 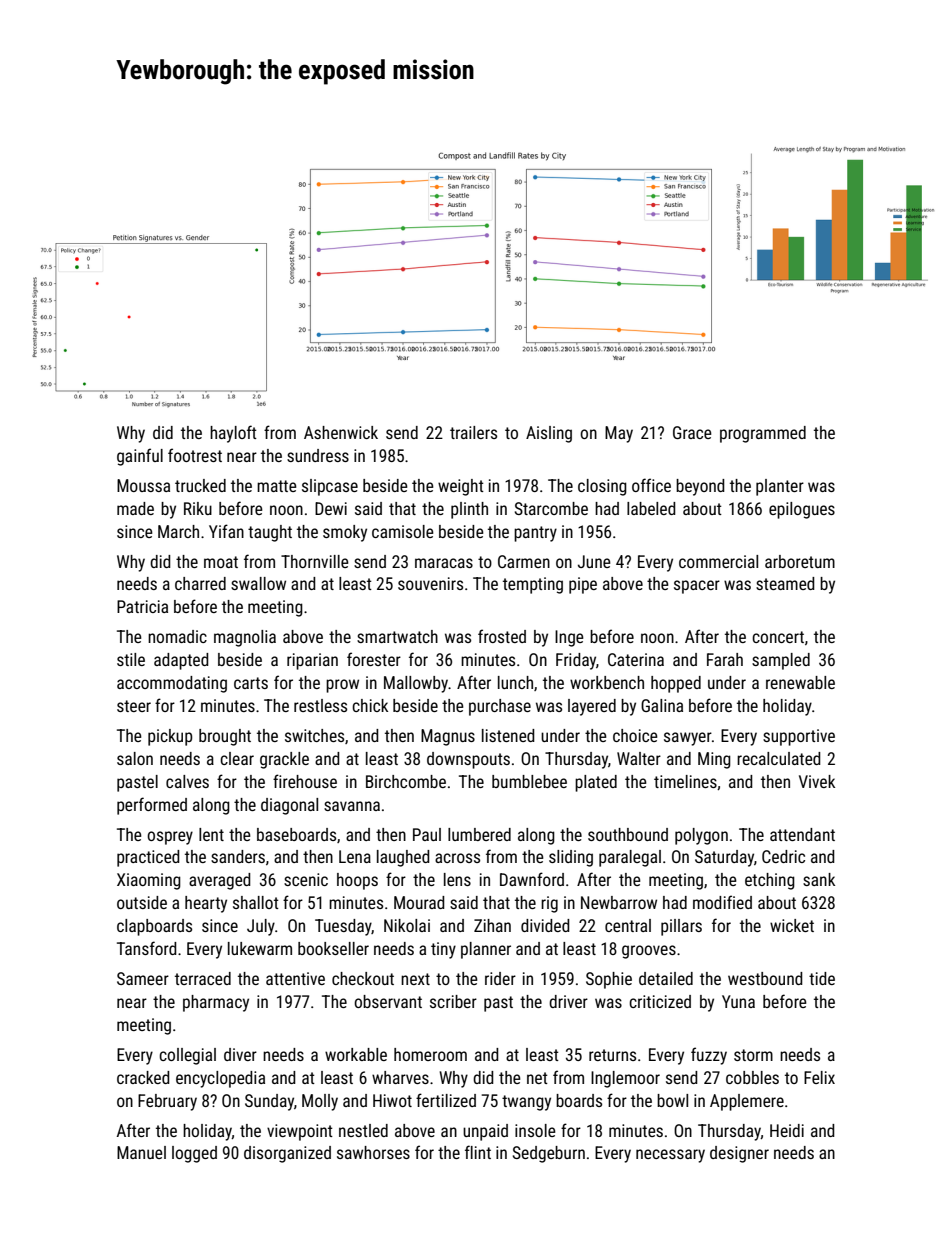 What do you see at coordinates (770, 881) in the screenshot?
I see `etching` at bounding box center [770, 881].
